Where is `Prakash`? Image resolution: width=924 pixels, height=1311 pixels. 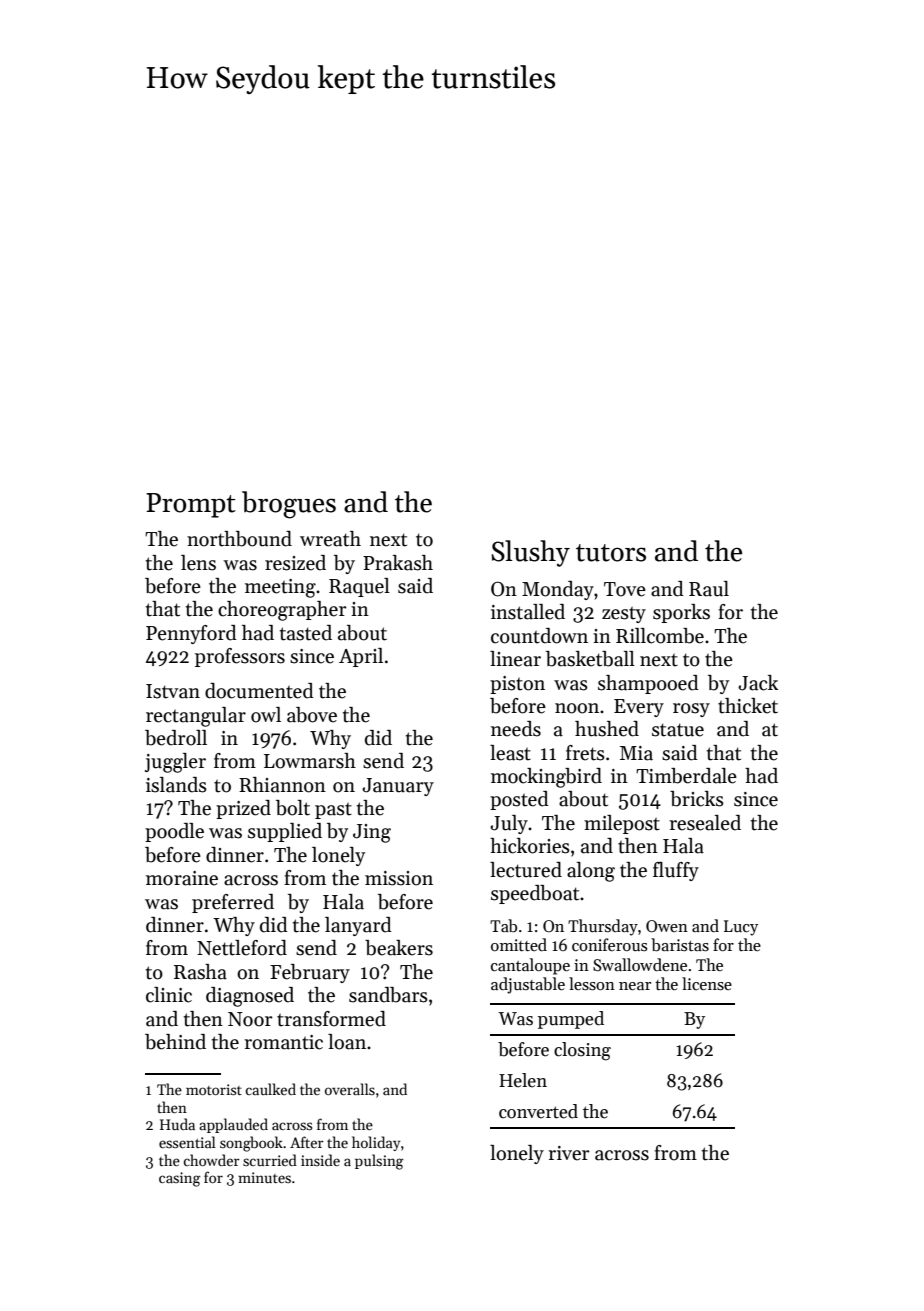
Prakash is located at coordinates (398, 563).
